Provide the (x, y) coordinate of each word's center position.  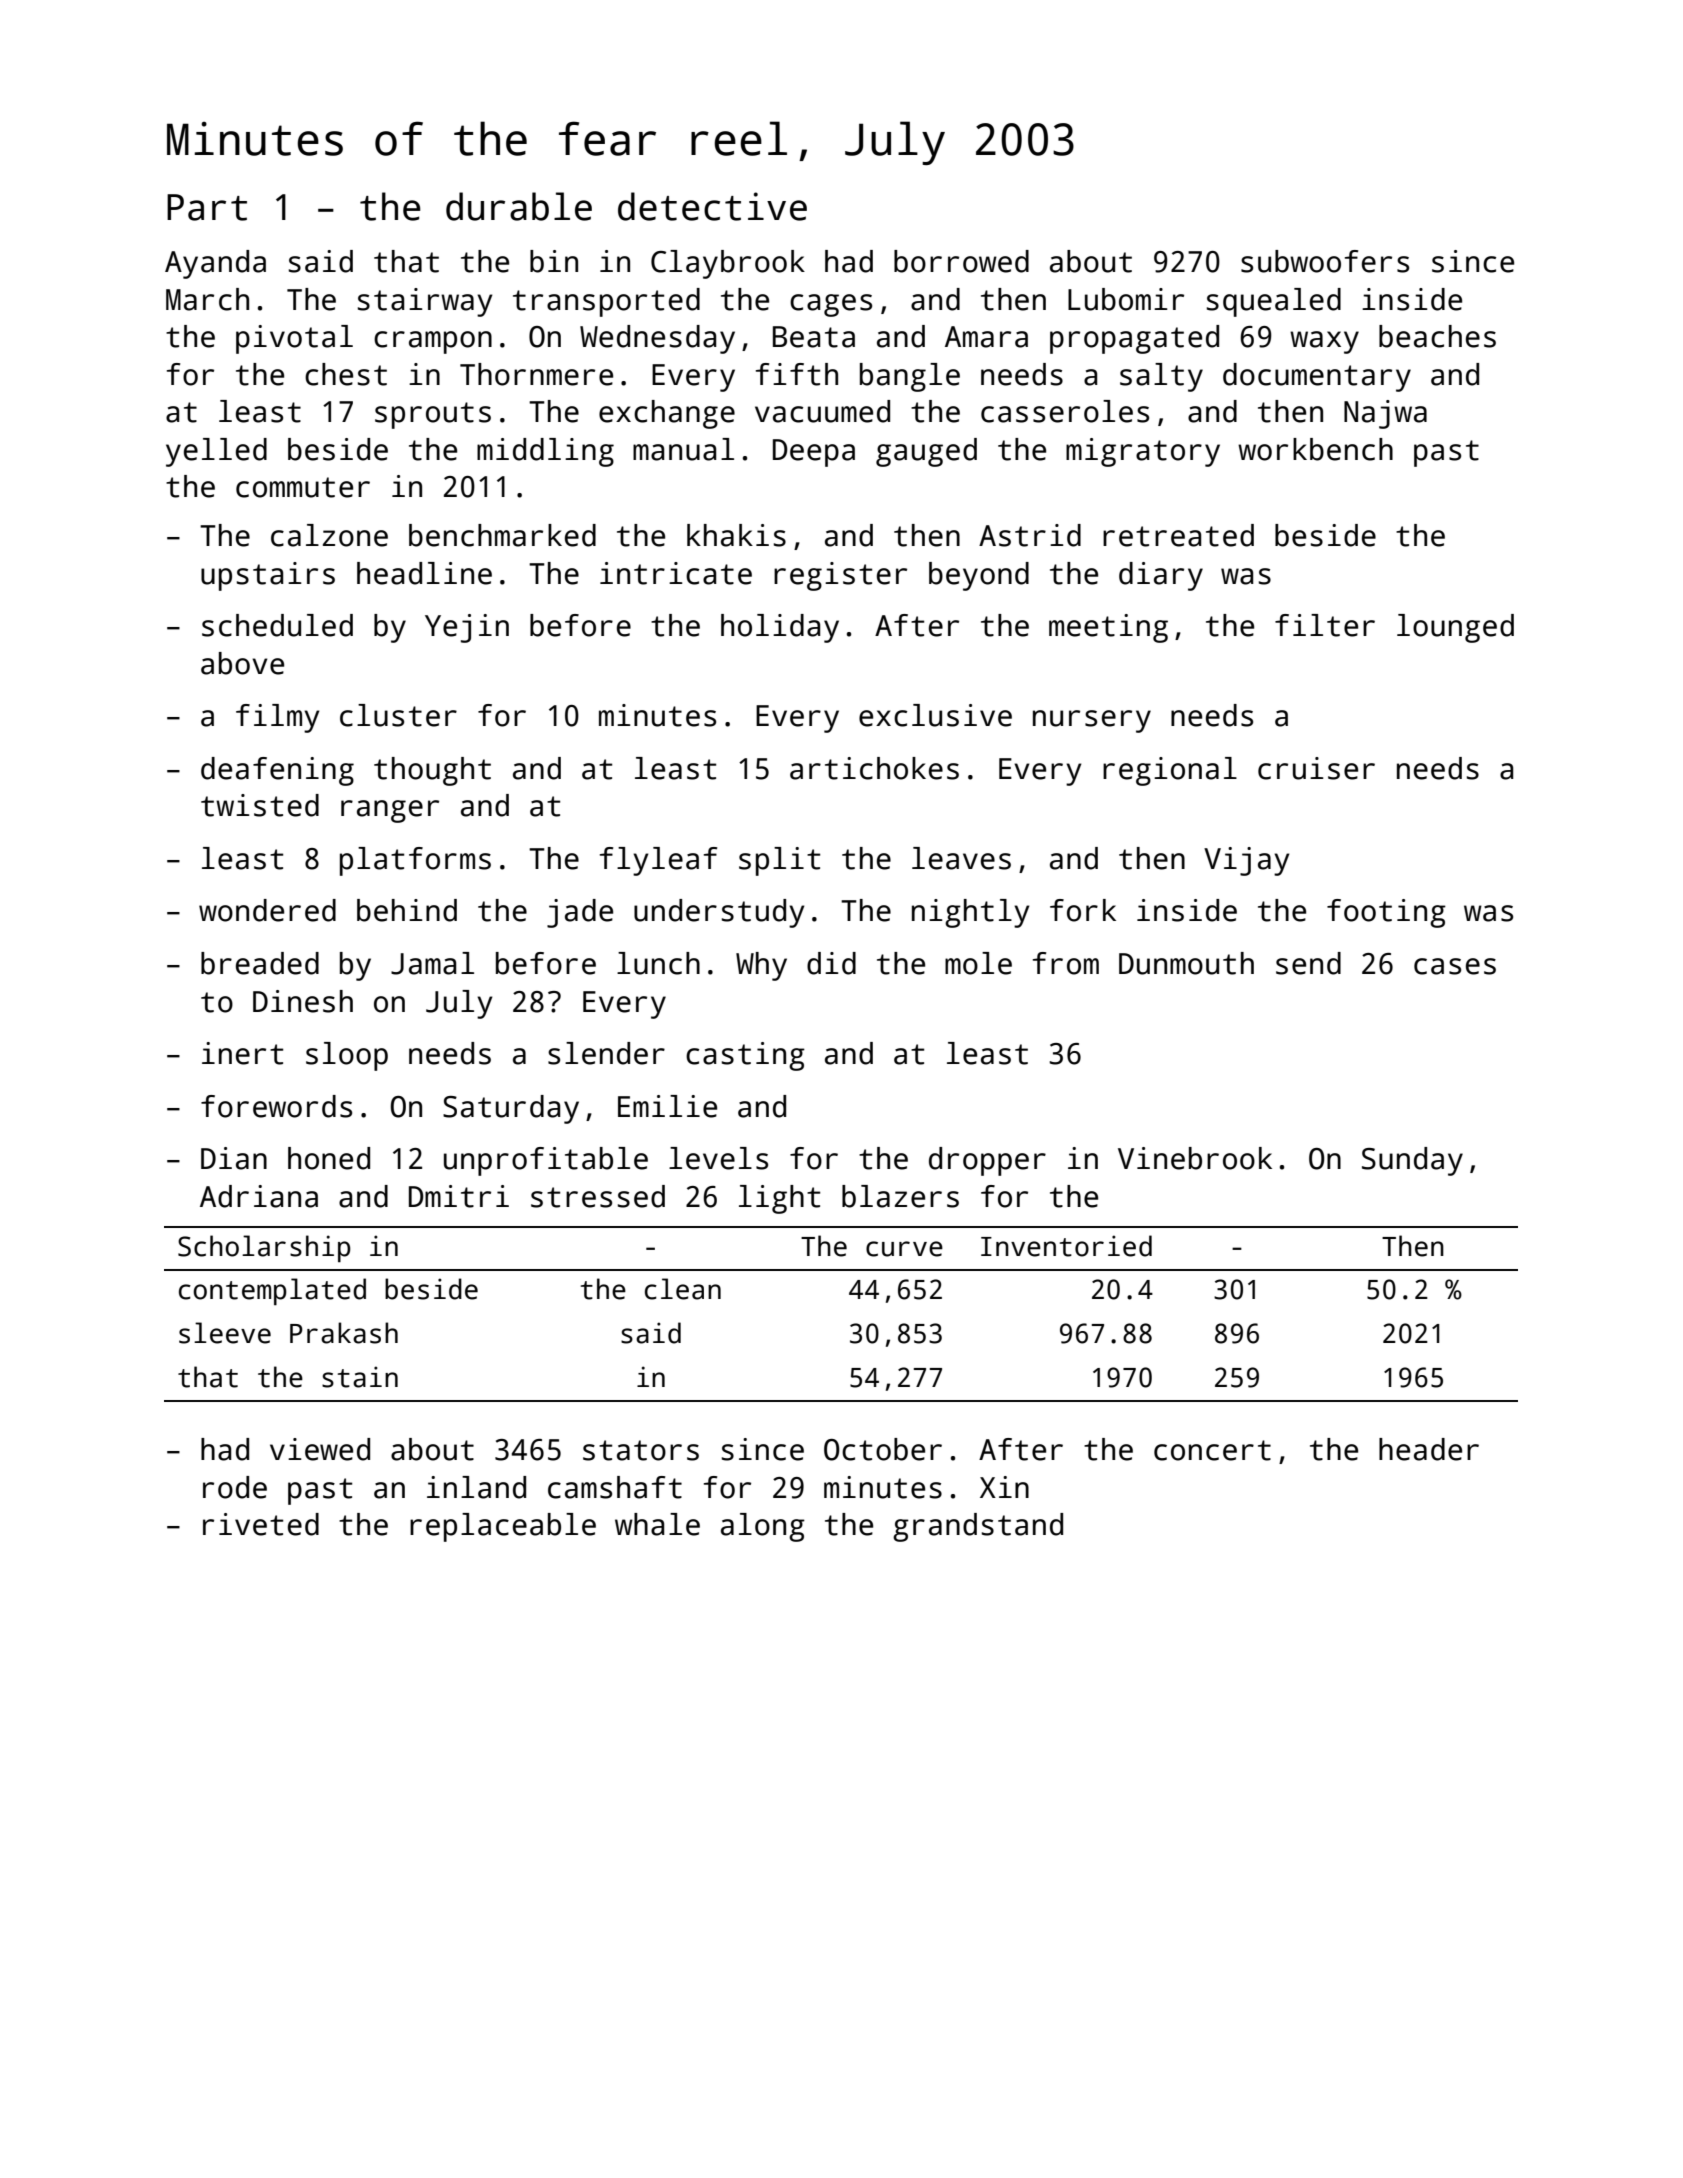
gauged (926, 452)
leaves (961, 858)
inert (242, 1053)
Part (207, 207)
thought (432, 771)
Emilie (667, 1106)
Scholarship (264, 1248)
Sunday (1412, 1161)
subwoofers (1325, 261)
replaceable (503, 1527)
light (779, 1199)
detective (712, 206)
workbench (1315, 449)
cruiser (1316, 768)
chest (346, 374)
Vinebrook (1195, 1158)
